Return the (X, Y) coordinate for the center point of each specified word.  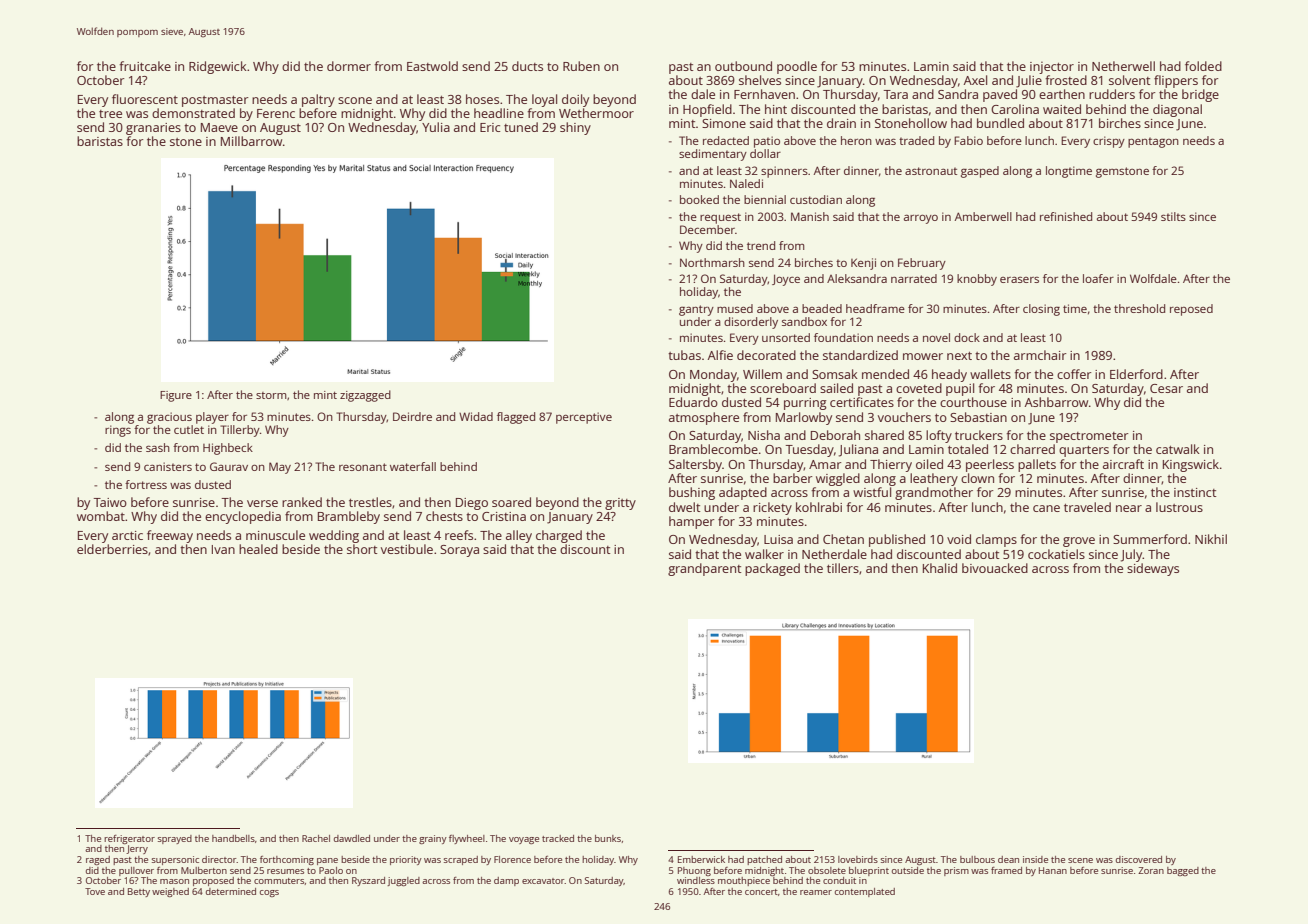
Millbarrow (251, 141)
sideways (1153, 569)
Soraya (459, 551)
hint (776, 109)
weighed (170, 892)
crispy (1109, 142)
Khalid (940, 568)
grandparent (704, 569)
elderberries (112, 549)
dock (967, 337)
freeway (170, 536)
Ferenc (276, 113)
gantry (696, 310)
